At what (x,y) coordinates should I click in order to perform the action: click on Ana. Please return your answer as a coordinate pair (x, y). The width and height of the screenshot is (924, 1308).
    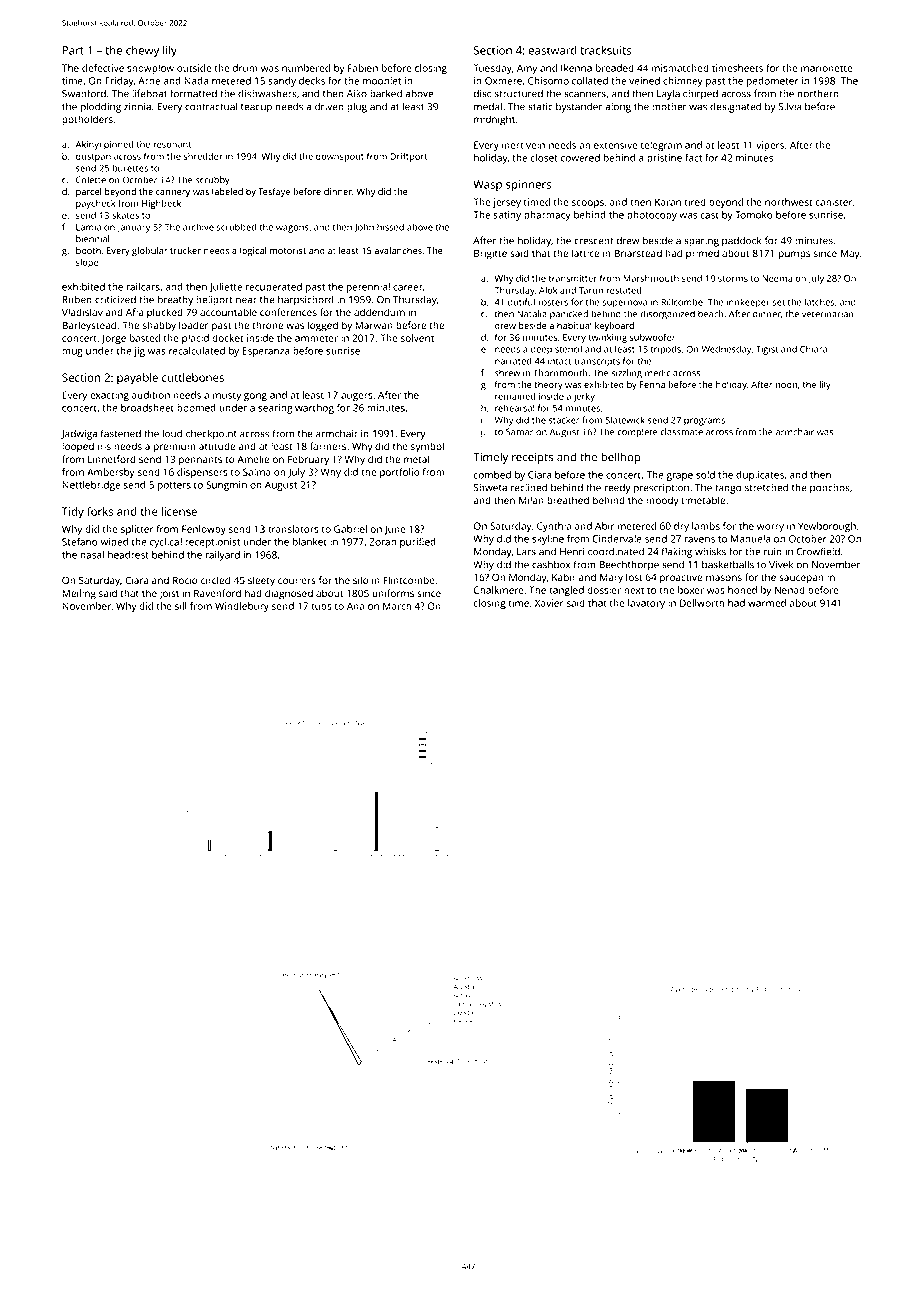
    Looking at the image, I should click on (355, 606).
